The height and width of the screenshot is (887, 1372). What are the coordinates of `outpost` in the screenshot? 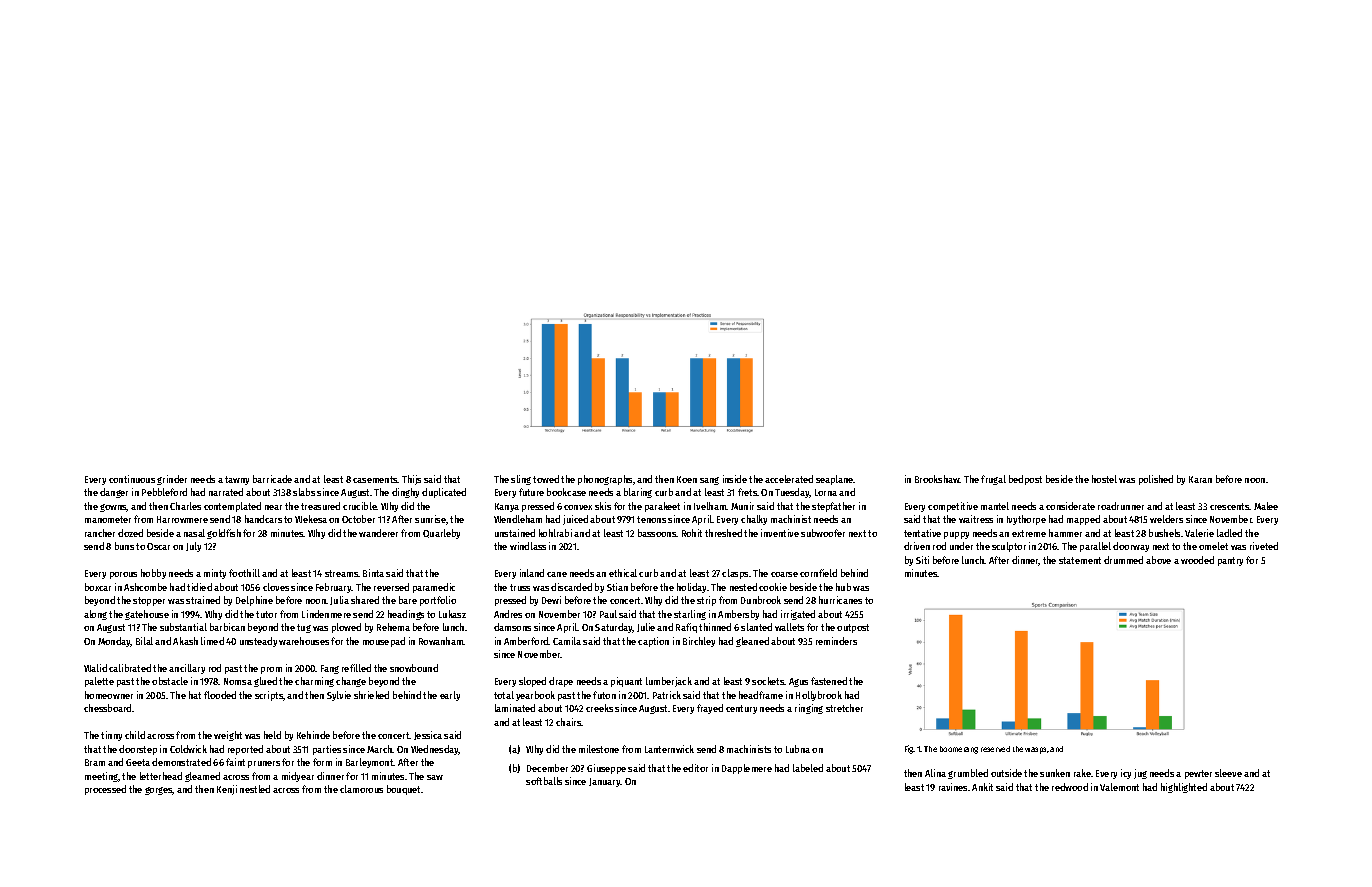 It's located at (853, 628).
